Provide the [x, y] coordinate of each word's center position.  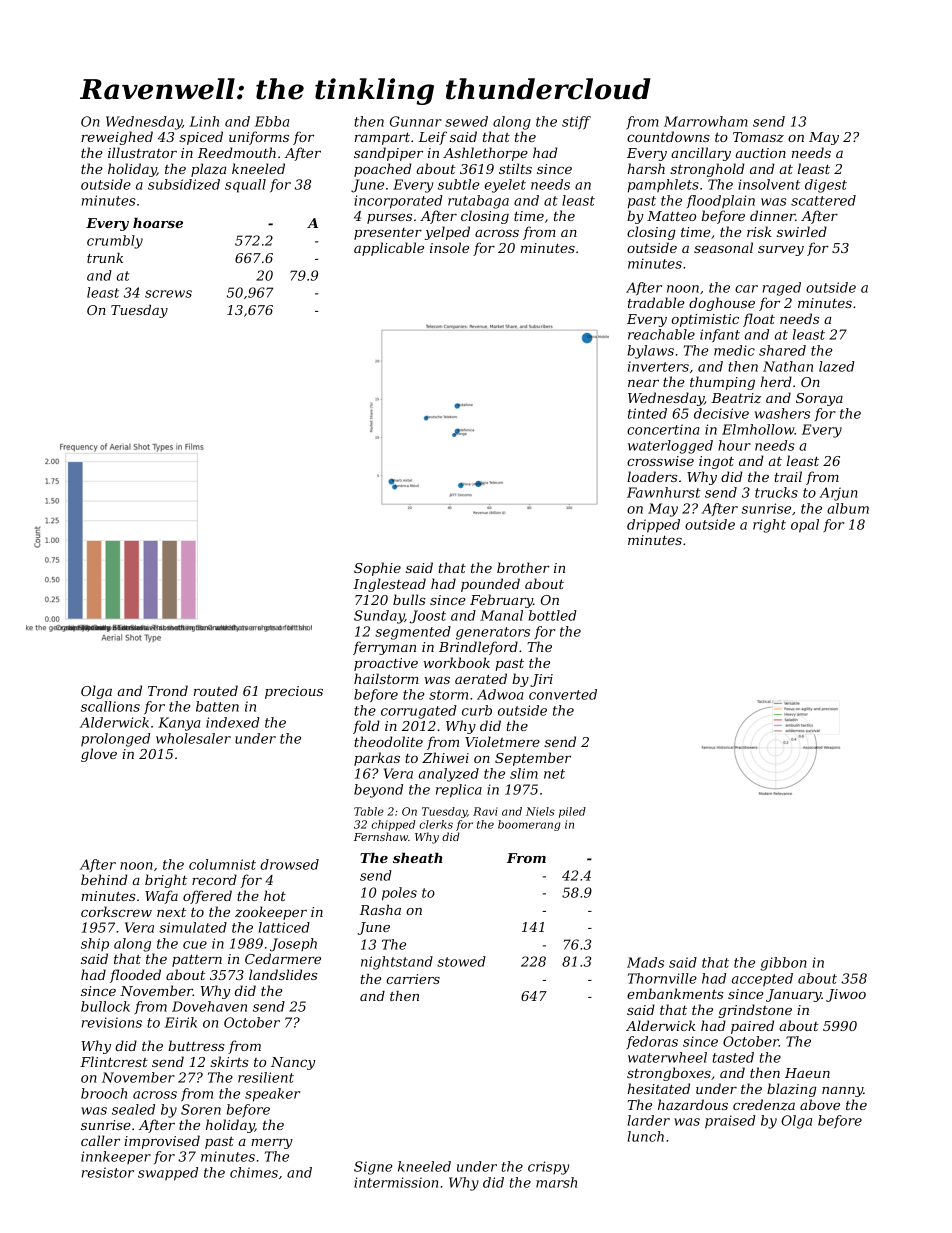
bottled [553, 615]
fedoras [652, 1042]
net [554, 774]
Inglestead [389, 585]
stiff [576, 123]
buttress [196, 1045]
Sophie [377, 569]
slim [524, 773]
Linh [204, 121]
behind [104, 879]
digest [826, 186]
